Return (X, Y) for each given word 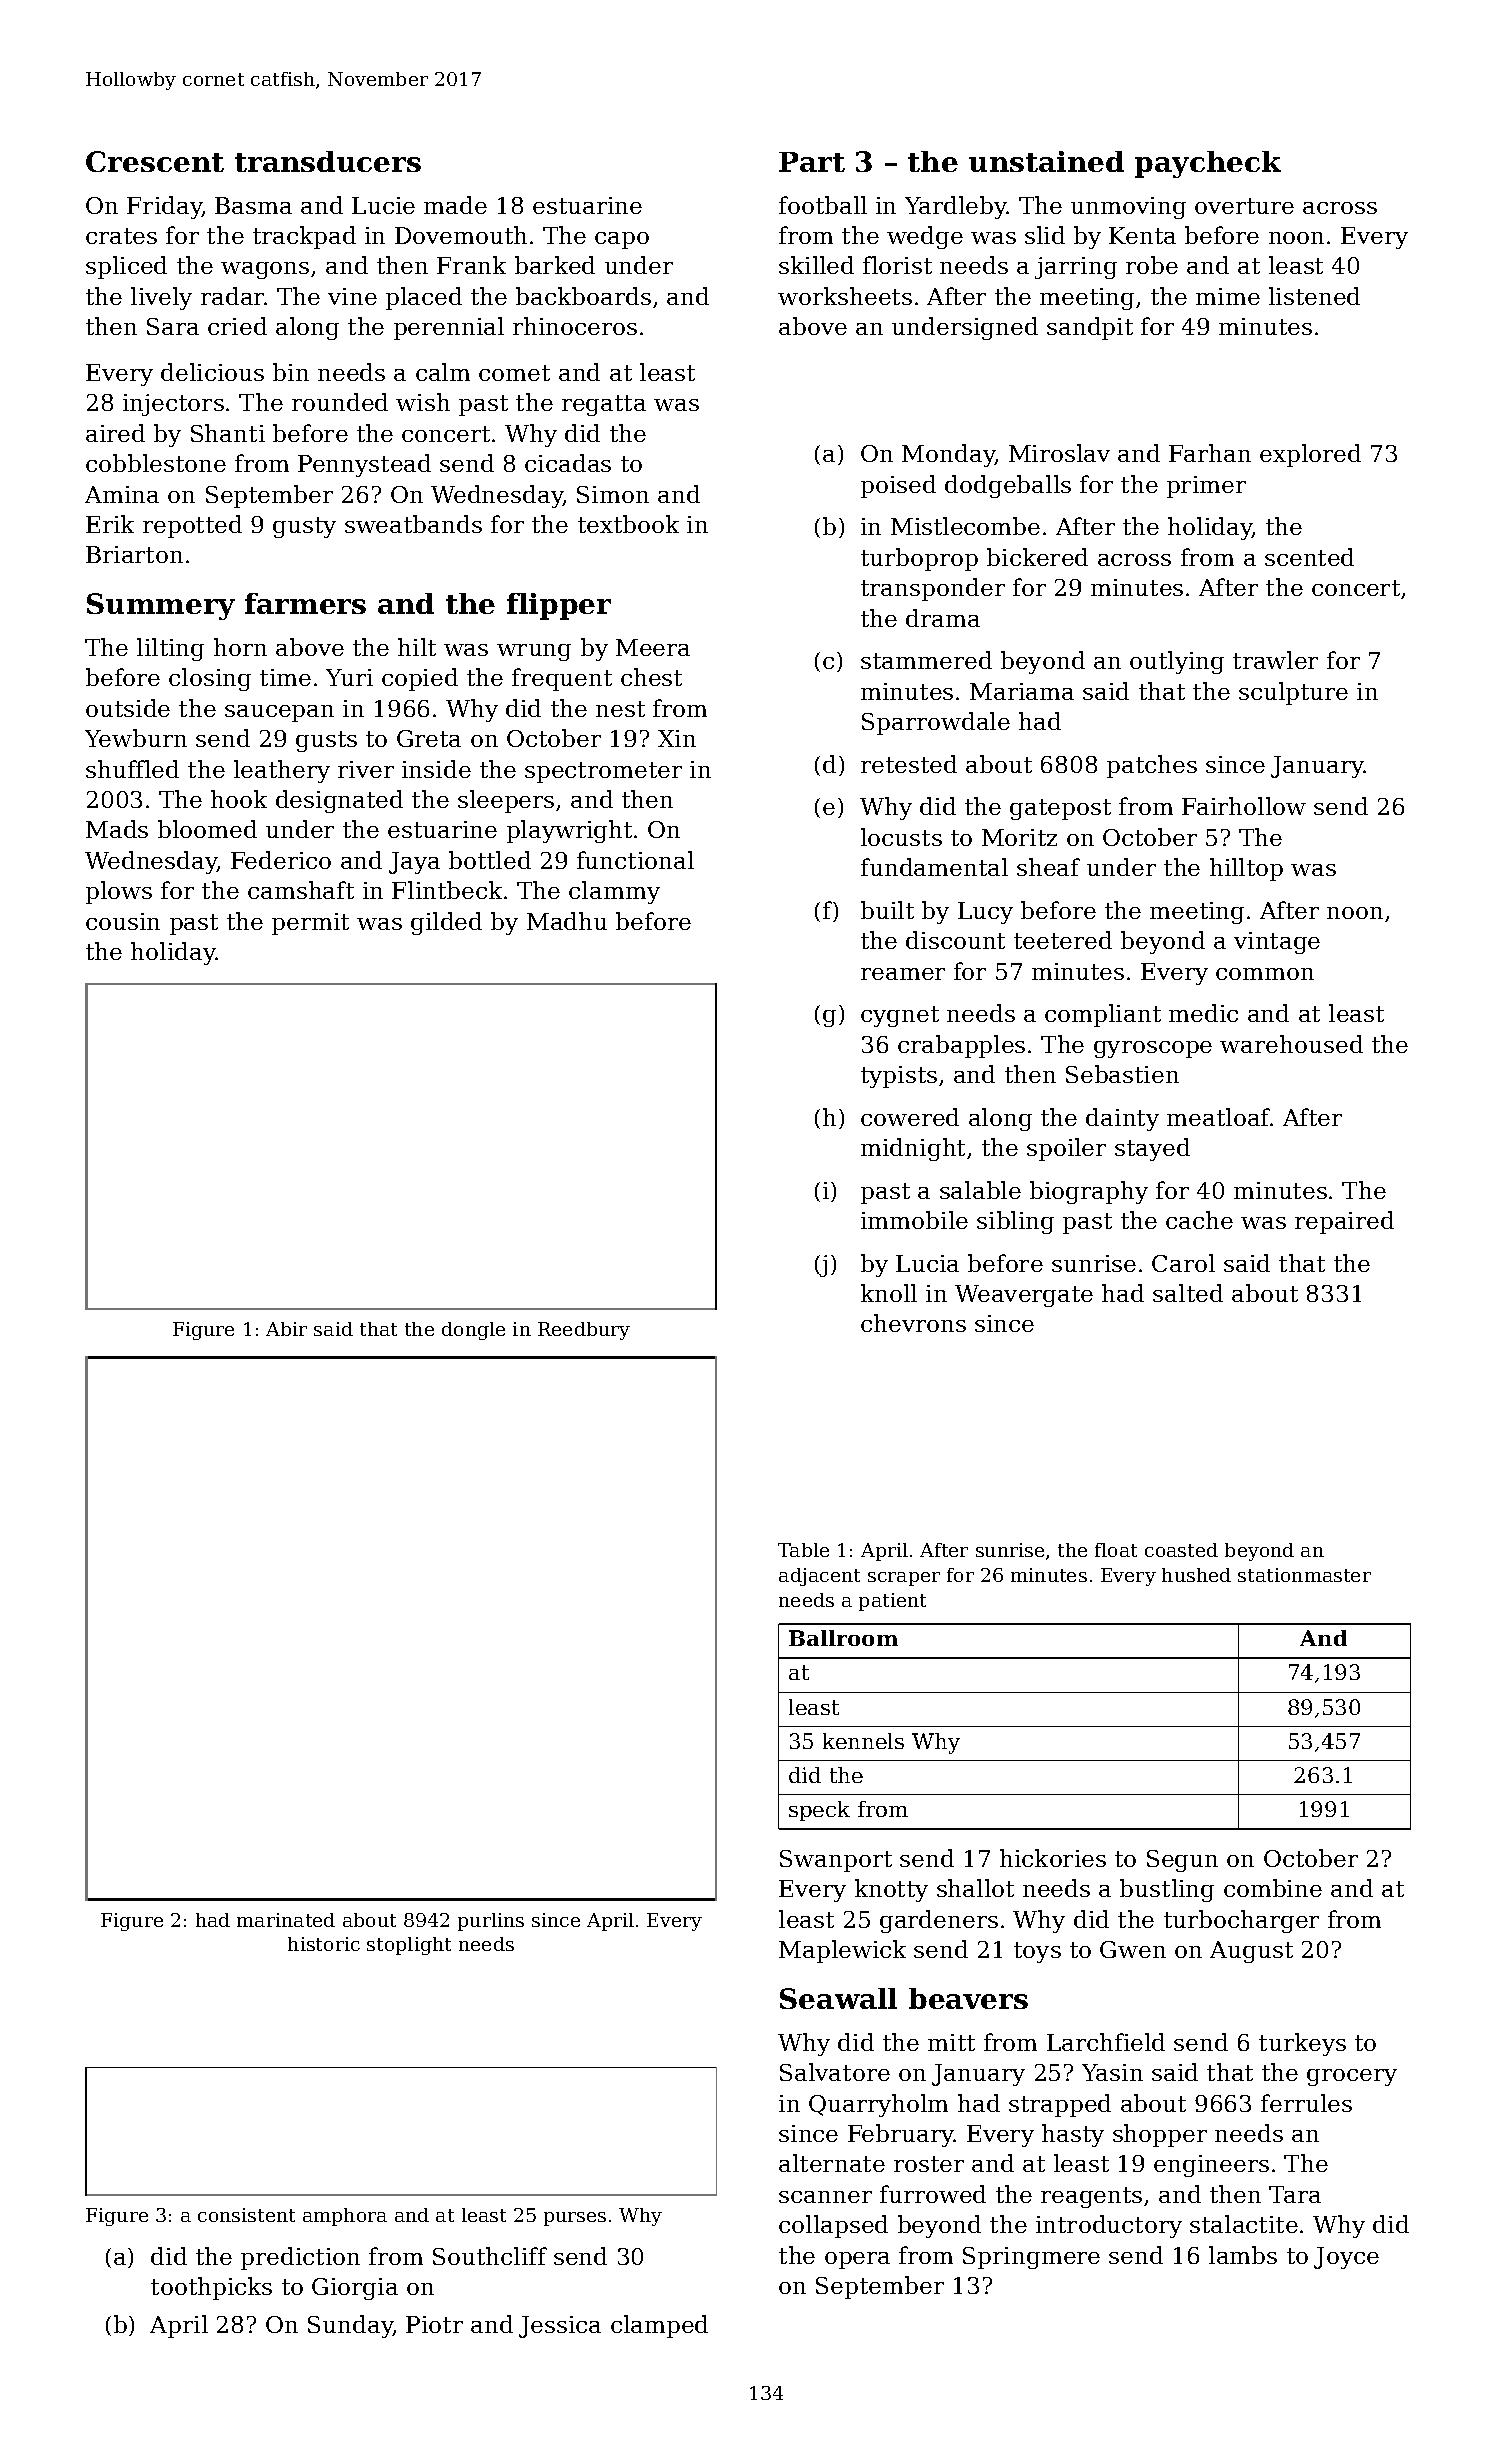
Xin (677, 738)
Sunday (350, 2326)
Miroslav (1059, 453)
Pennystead (364, 465)
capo (622, 240)
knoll (889, 1293)
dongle (473, 1331)
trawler (1275, 660)
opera (857, 2260)
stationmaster (1304, 1575)
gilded (446, 923)
